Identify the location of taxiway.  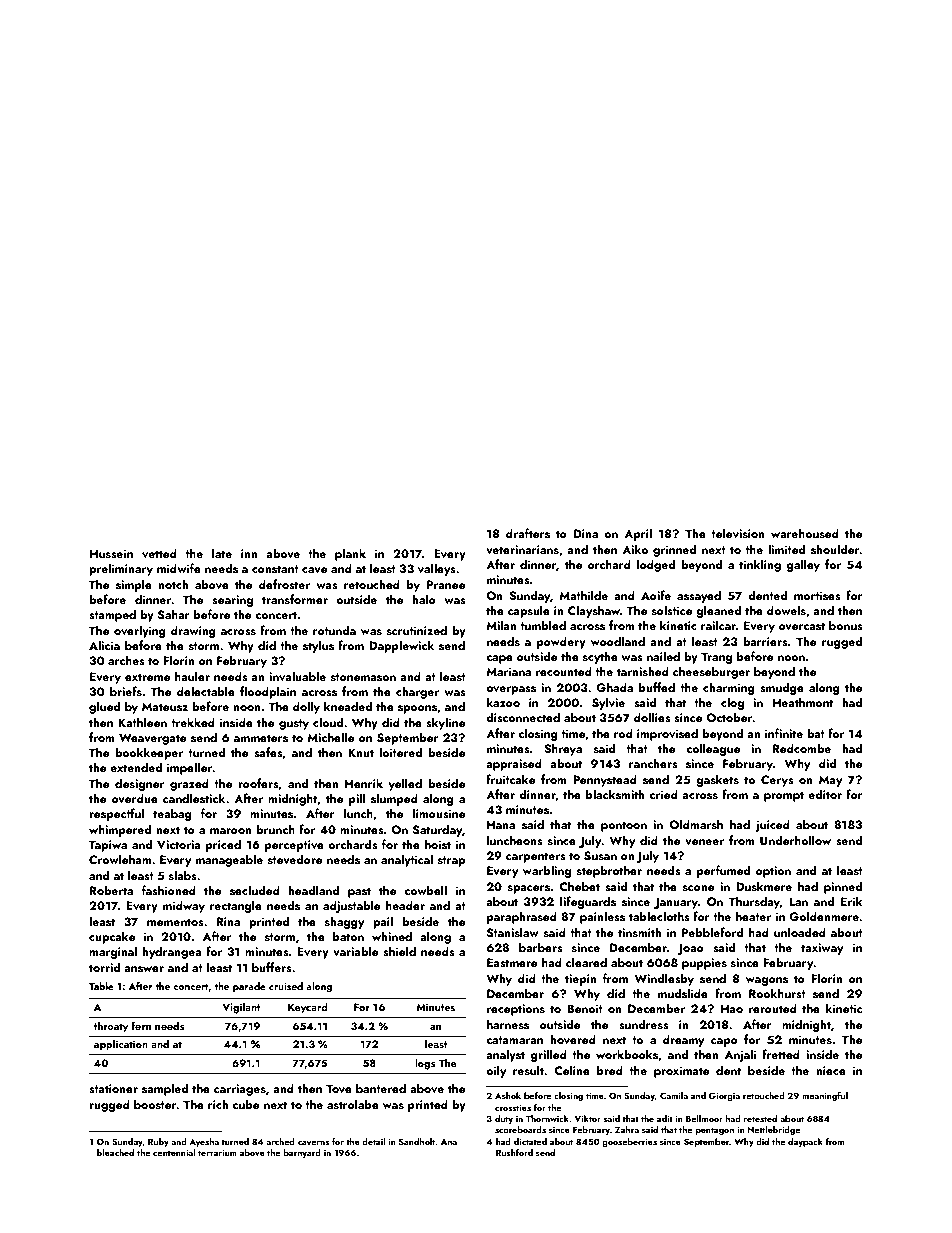
(822, 949).
